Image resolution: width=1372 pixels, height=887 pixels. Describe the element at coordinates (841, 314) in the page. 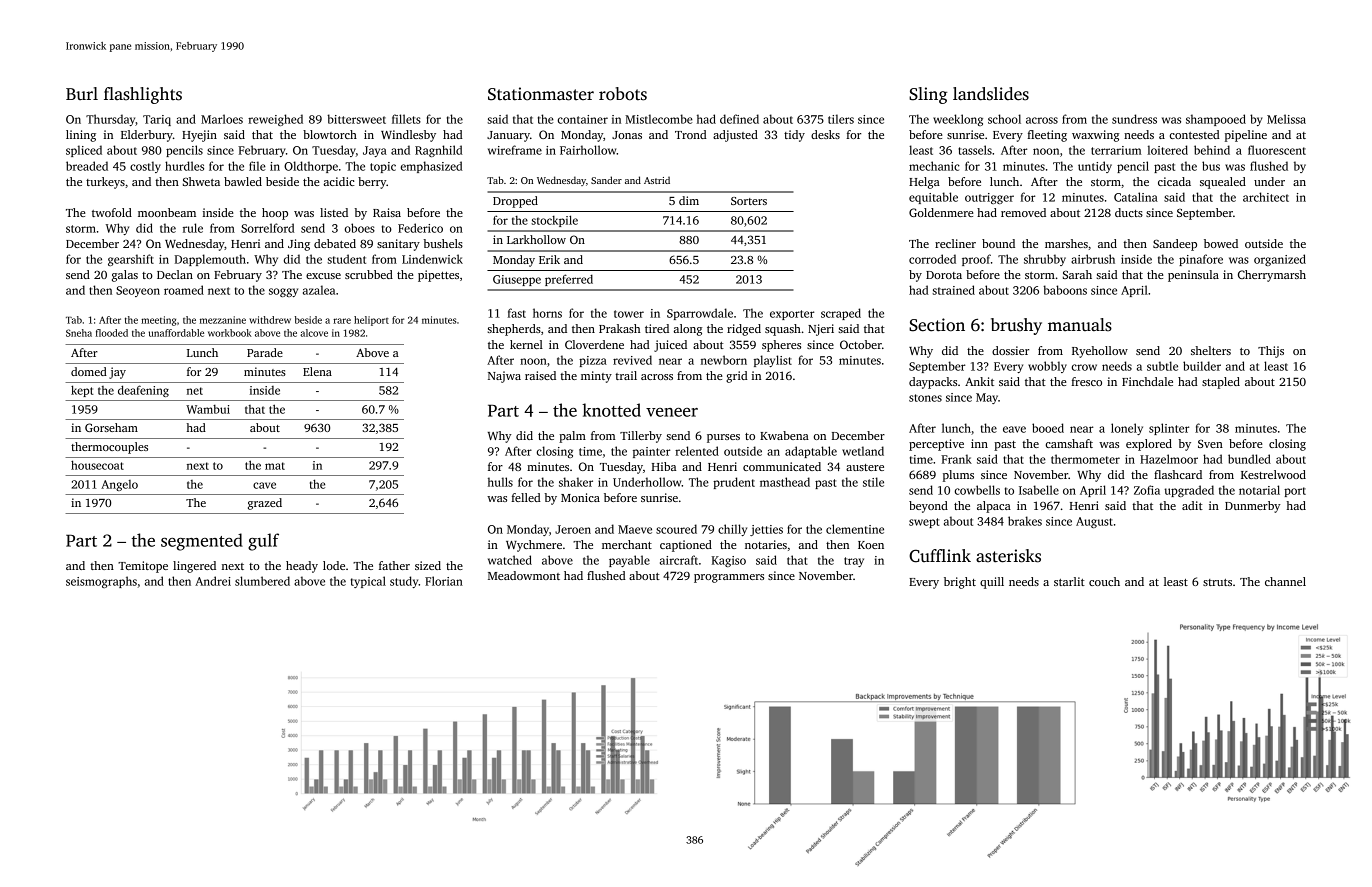

I see `scraped` at that location.
